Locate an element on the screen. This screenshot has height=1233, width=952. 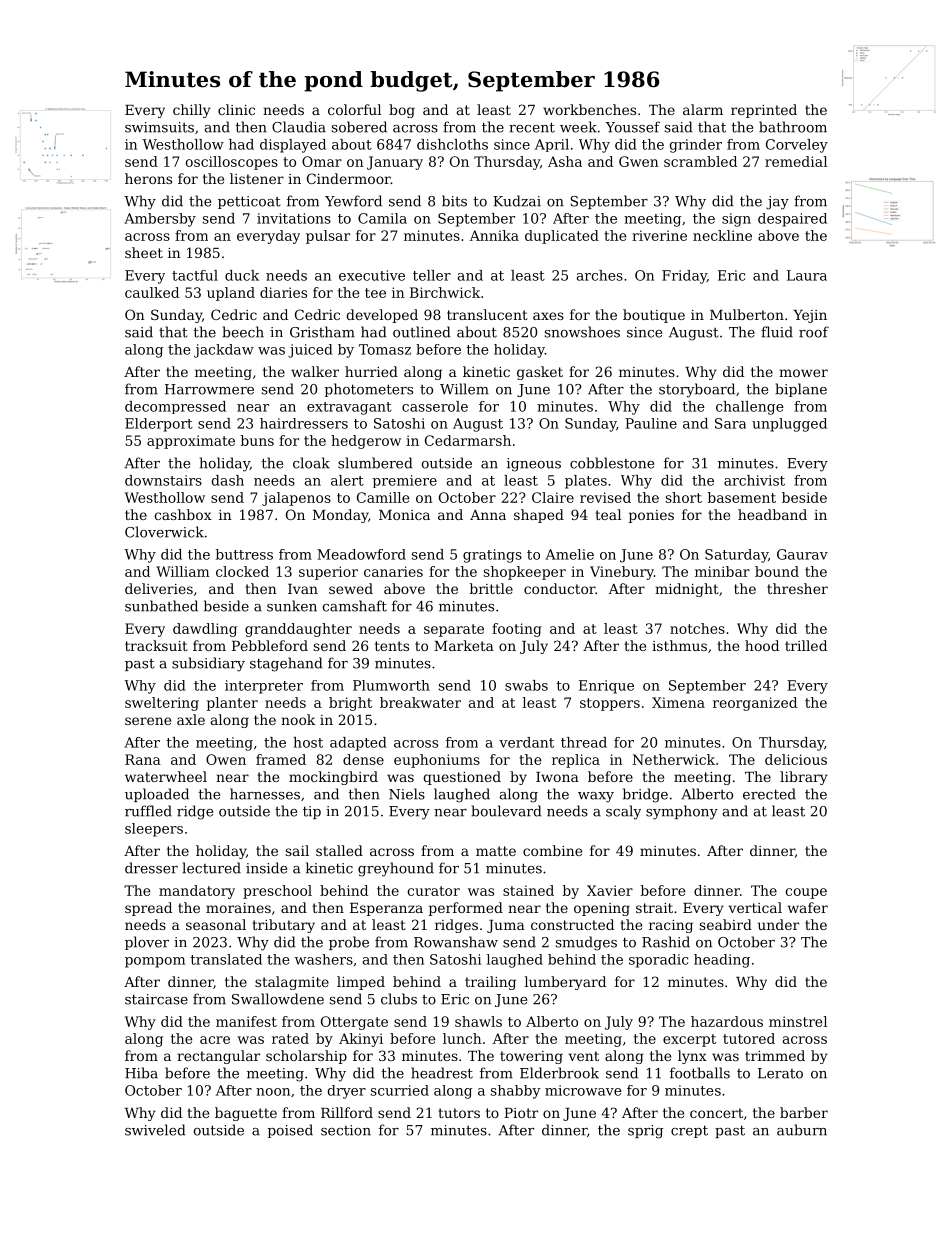
swiveled is located at coordinates (155, 1130).
